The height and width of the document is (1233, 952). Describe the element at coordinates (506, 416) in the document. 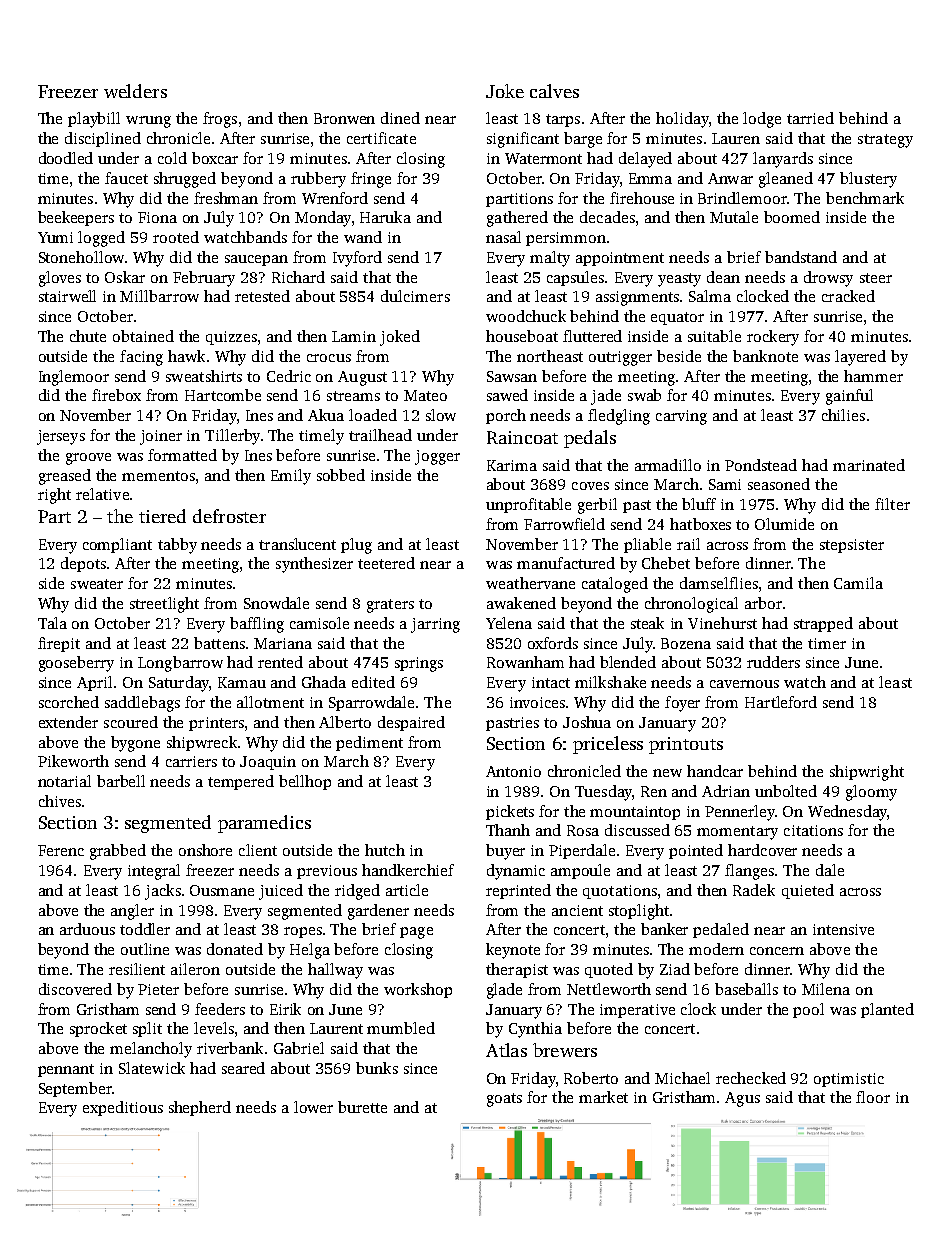

I see `porch` at that location.
